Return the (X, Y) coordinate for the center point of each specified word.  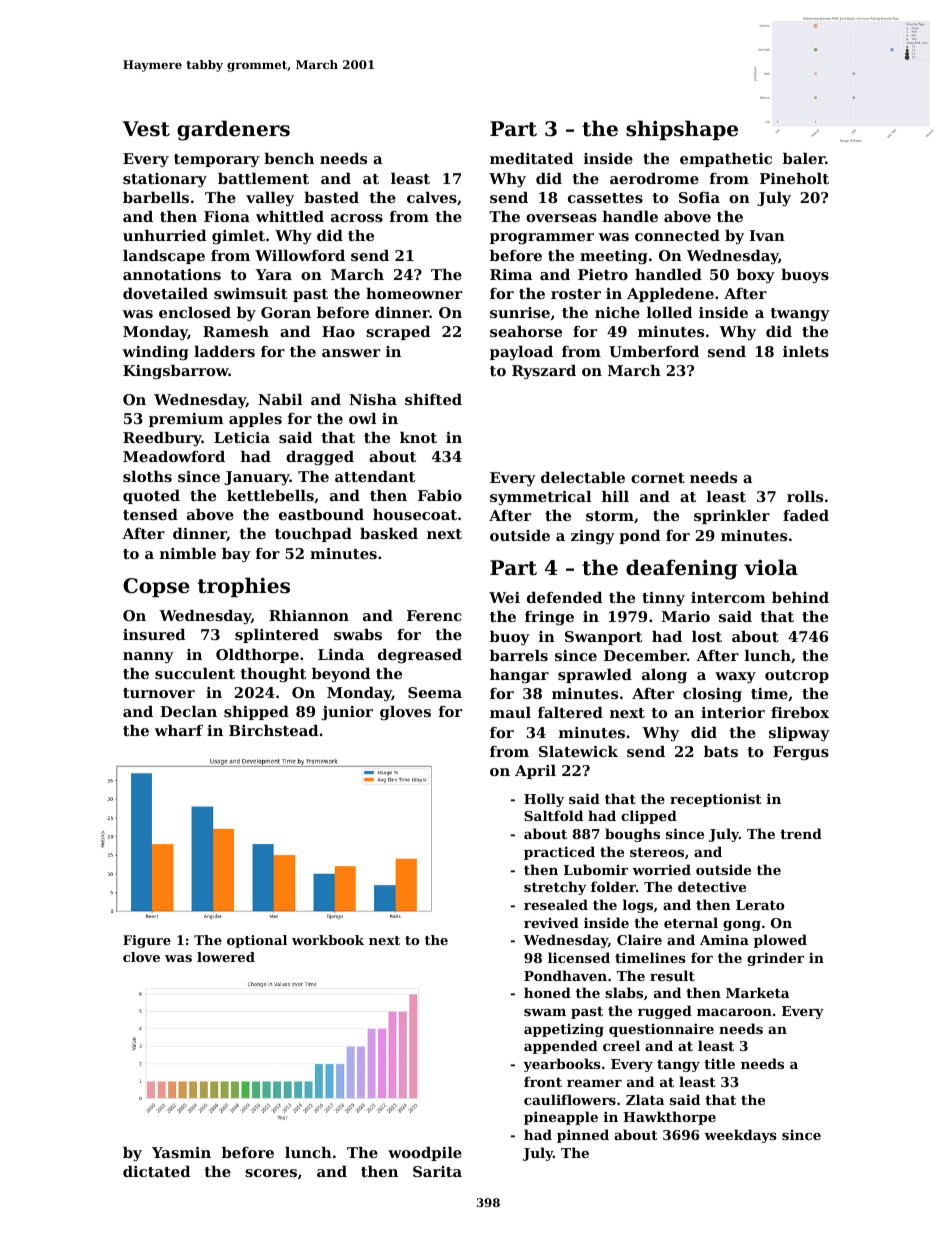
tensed (150, 514)
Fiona (227, 216)
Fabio (440, 495)
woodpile (425, 1154)
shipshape (682, 130)
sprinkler (732, 517)
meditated (531, 158)
